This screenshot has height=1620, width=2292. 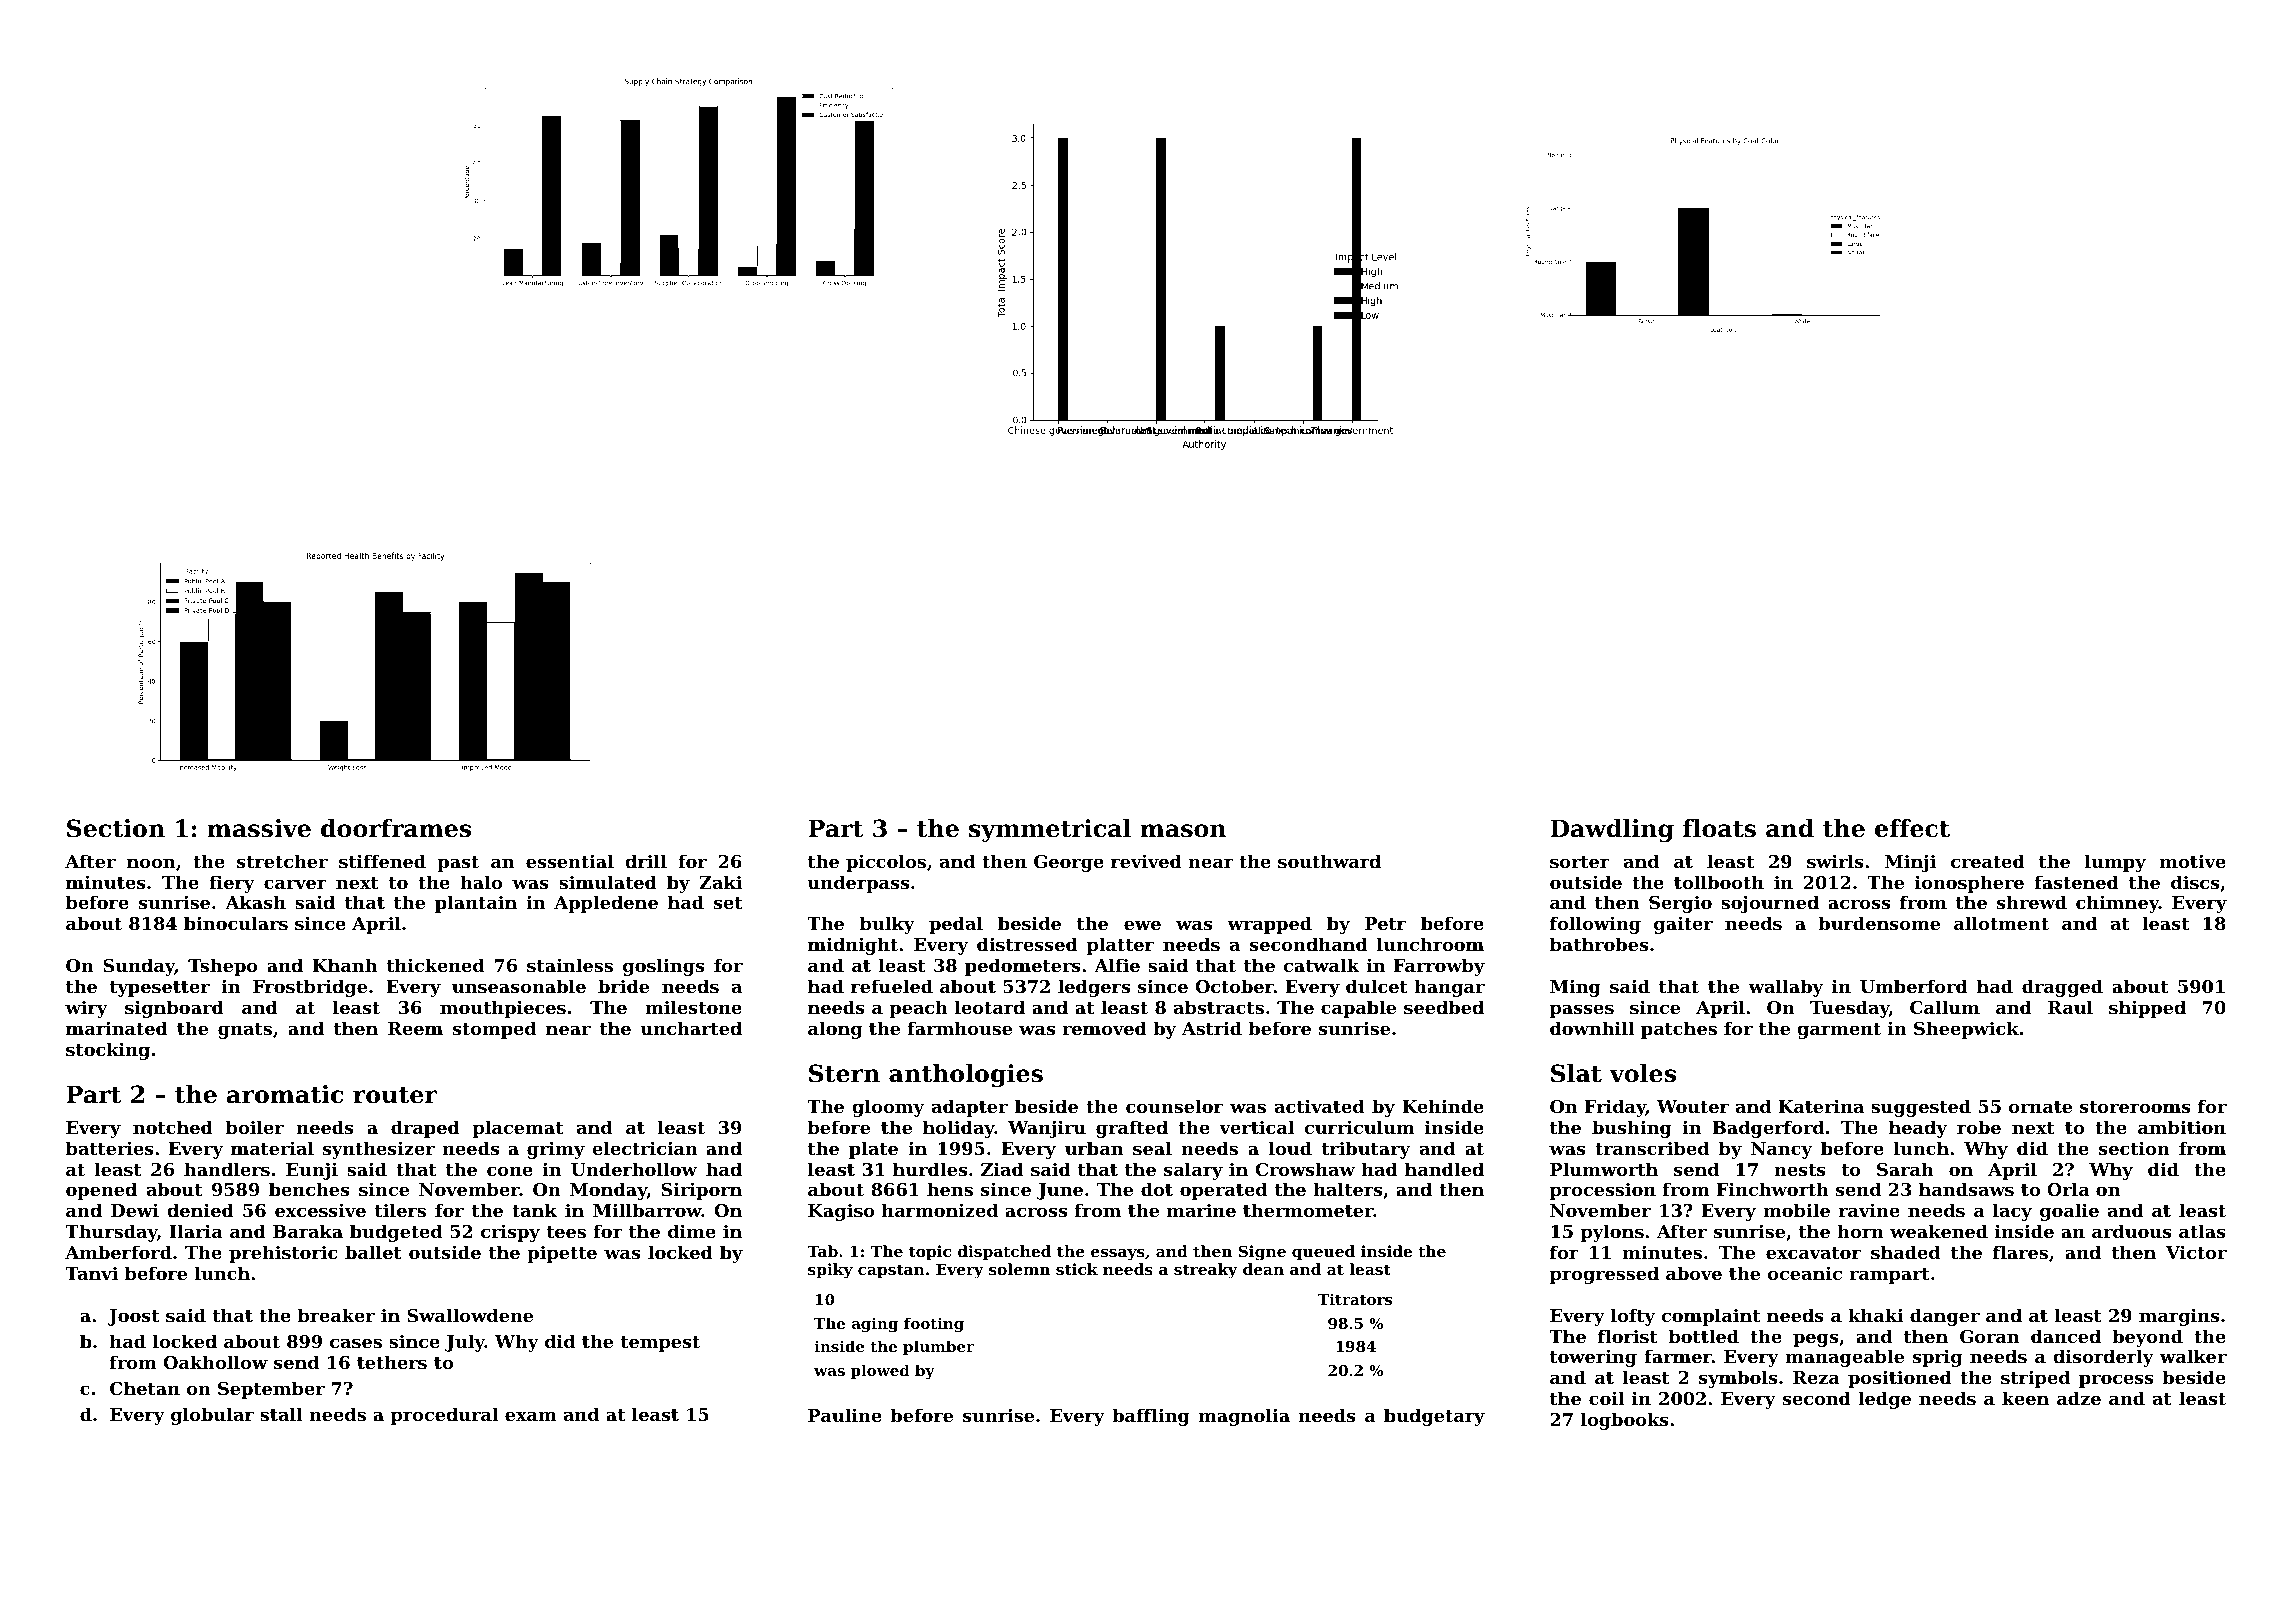 What do you see at coordinates (1869, 1210) in the screenshot?
I see `ravine` at bounding box center [1869, 1210].
